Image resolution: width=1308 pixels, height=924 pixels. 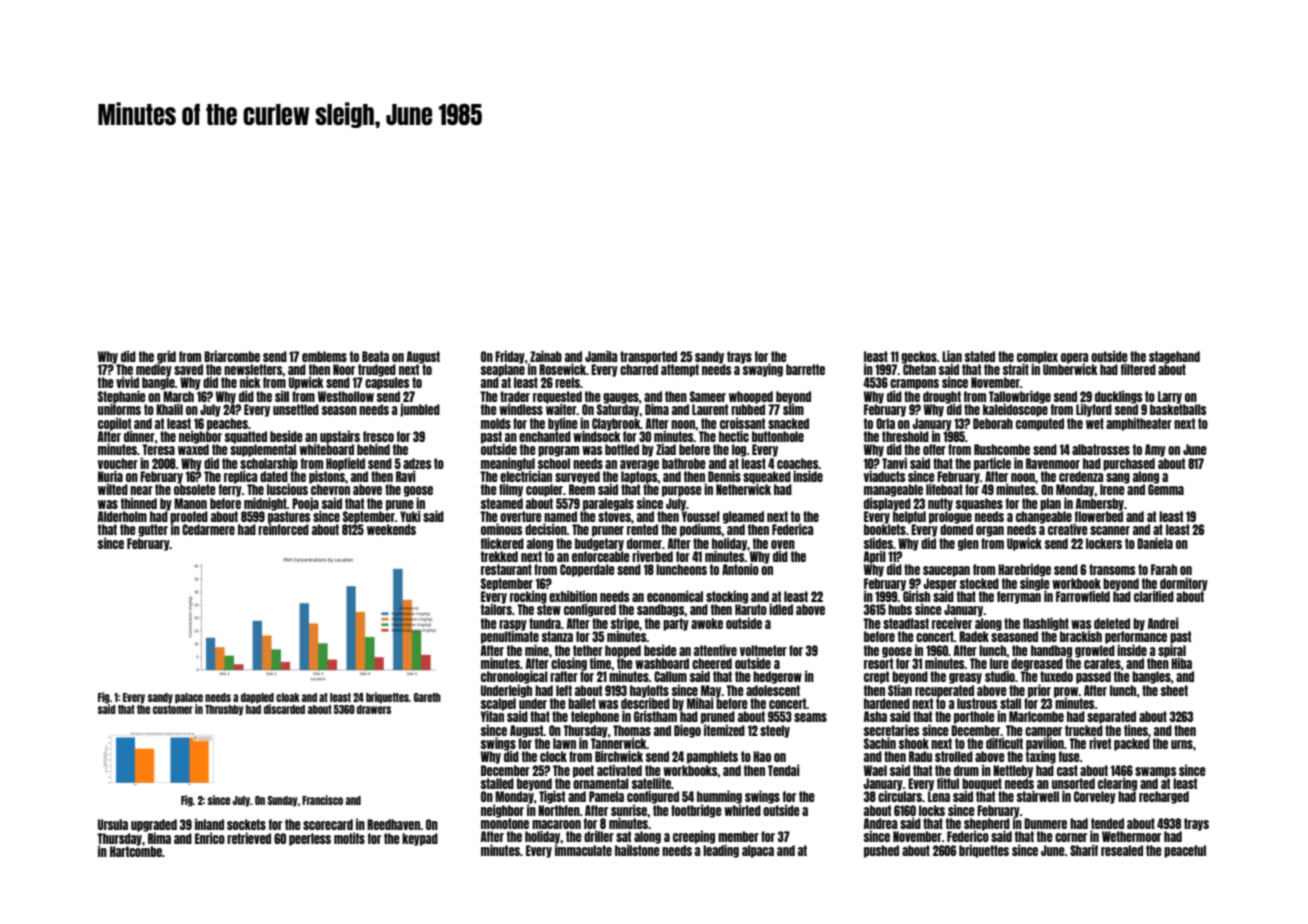 I want to click on tended, so click(x=1107, y=823).
